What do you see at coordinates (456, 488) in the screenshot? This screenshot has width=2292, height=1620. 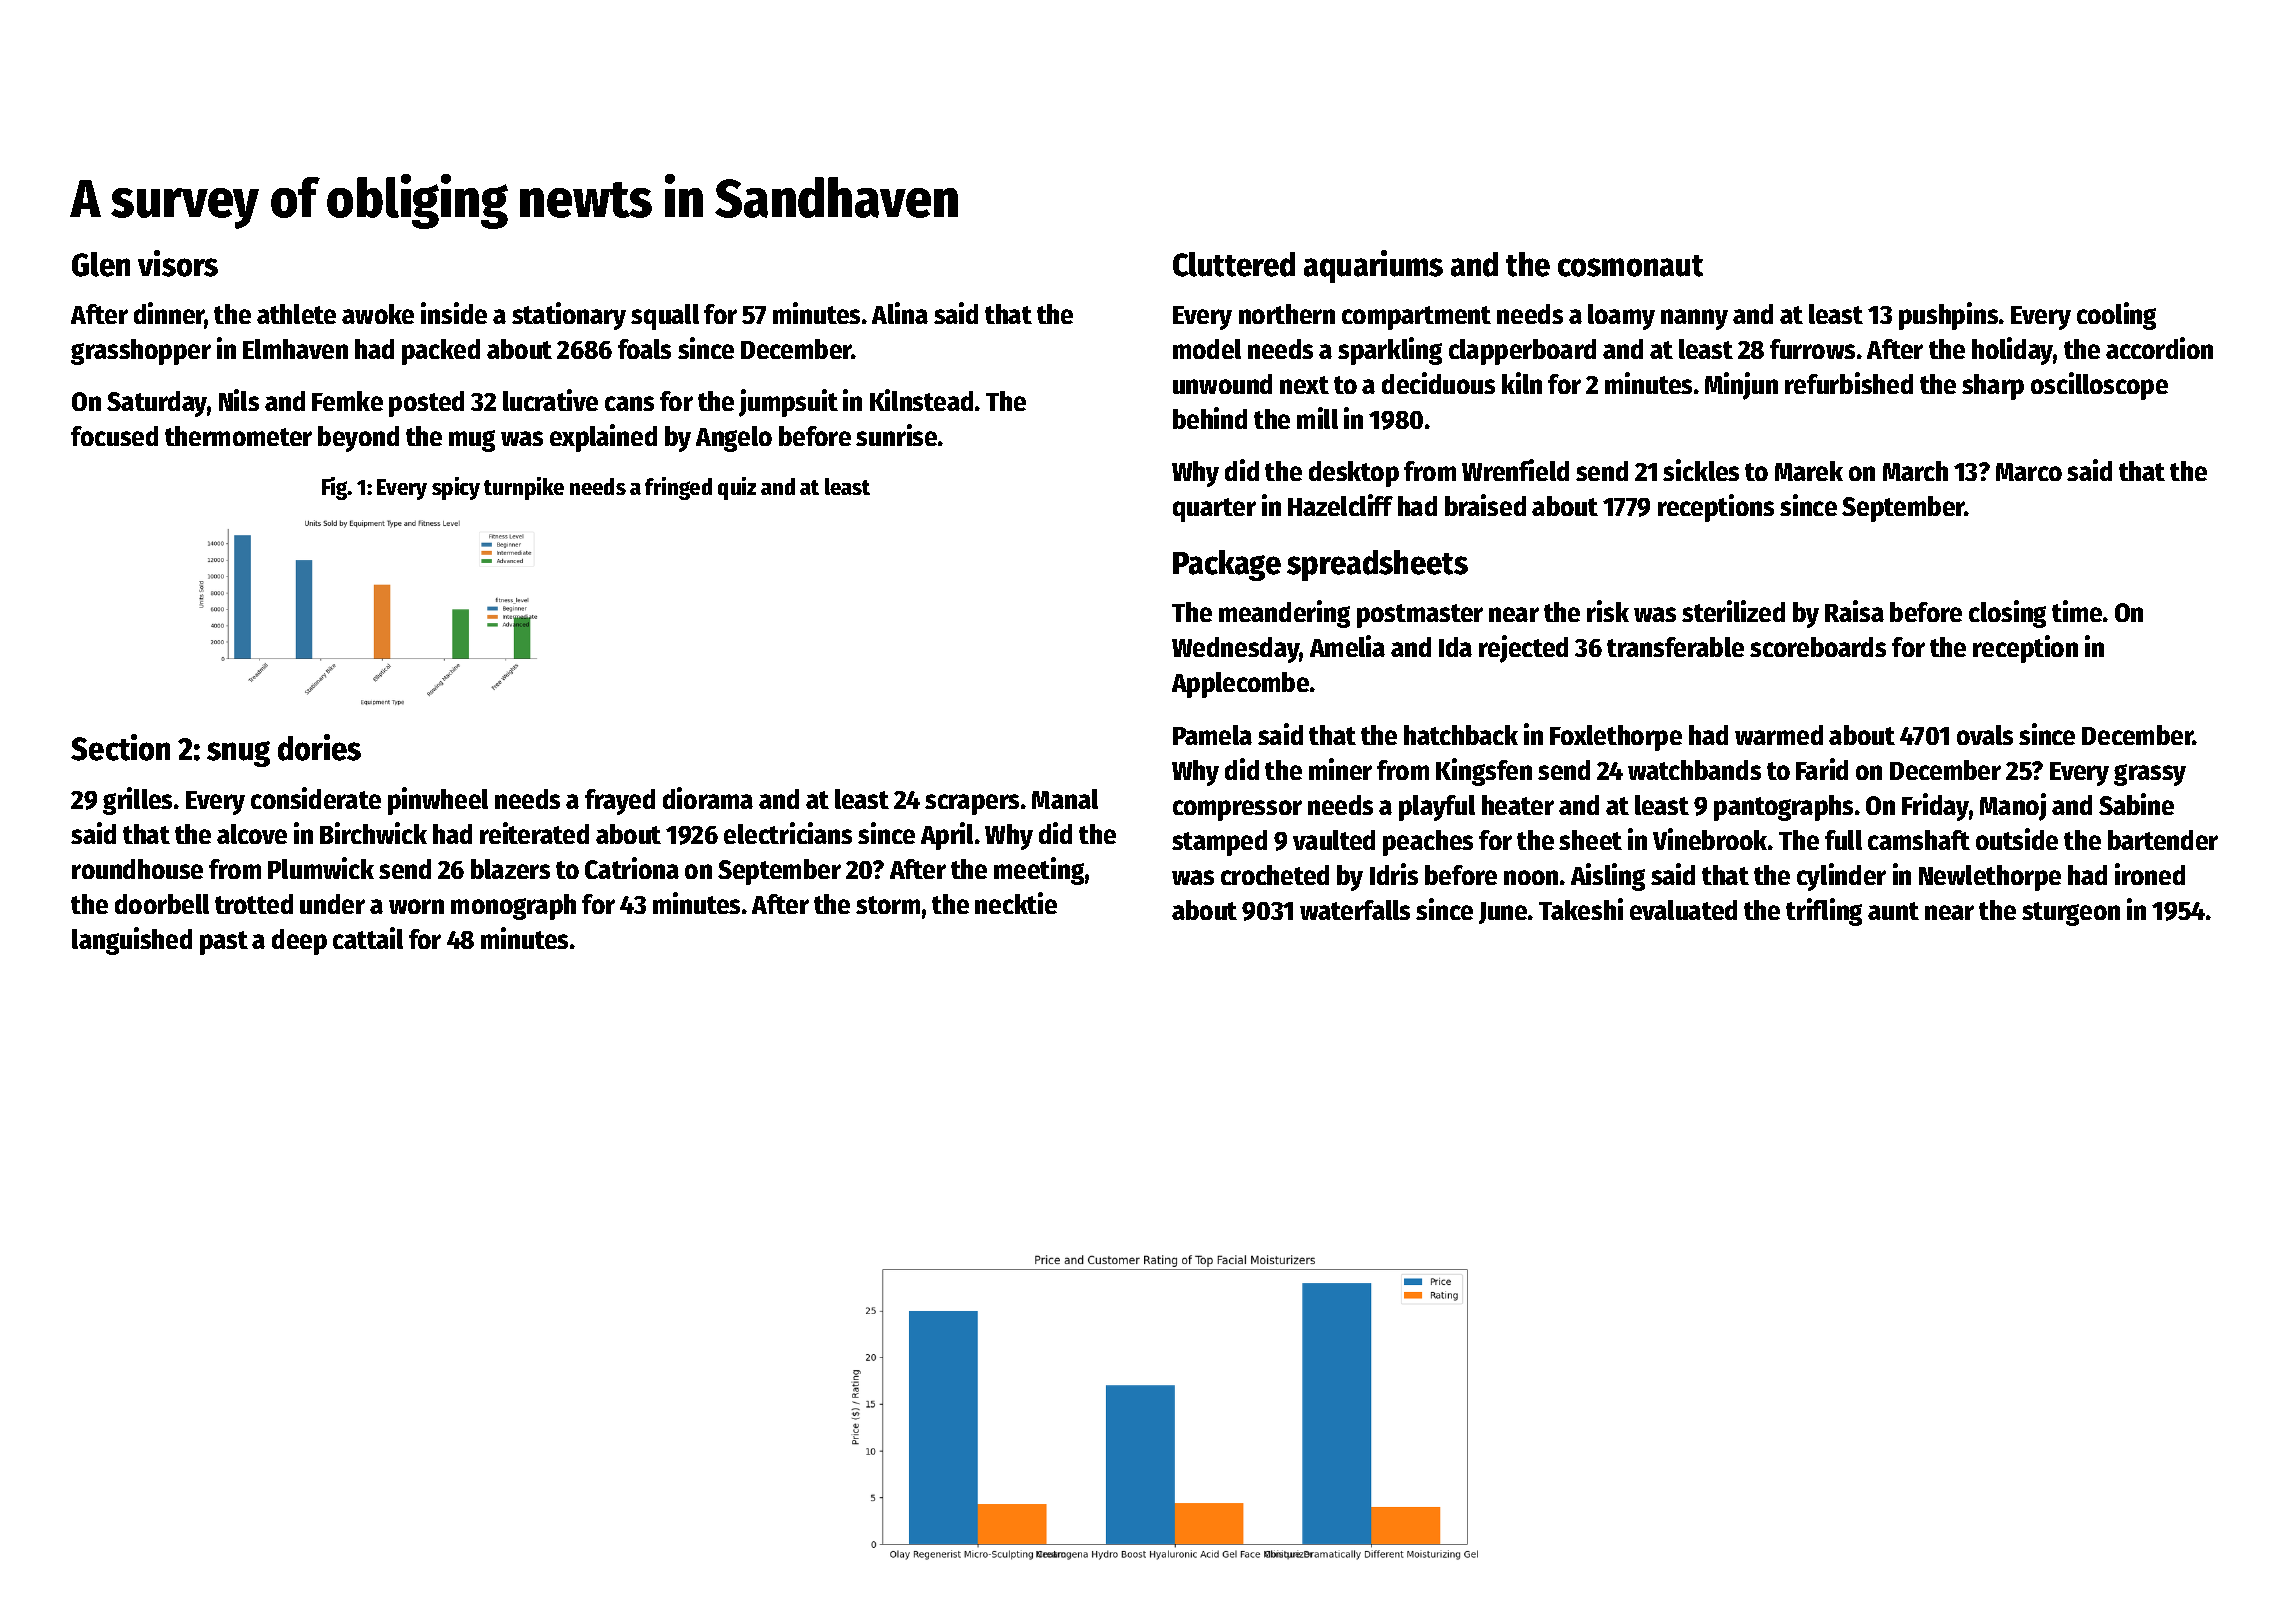 I see `spicy` at bounding box center [456, 488].
